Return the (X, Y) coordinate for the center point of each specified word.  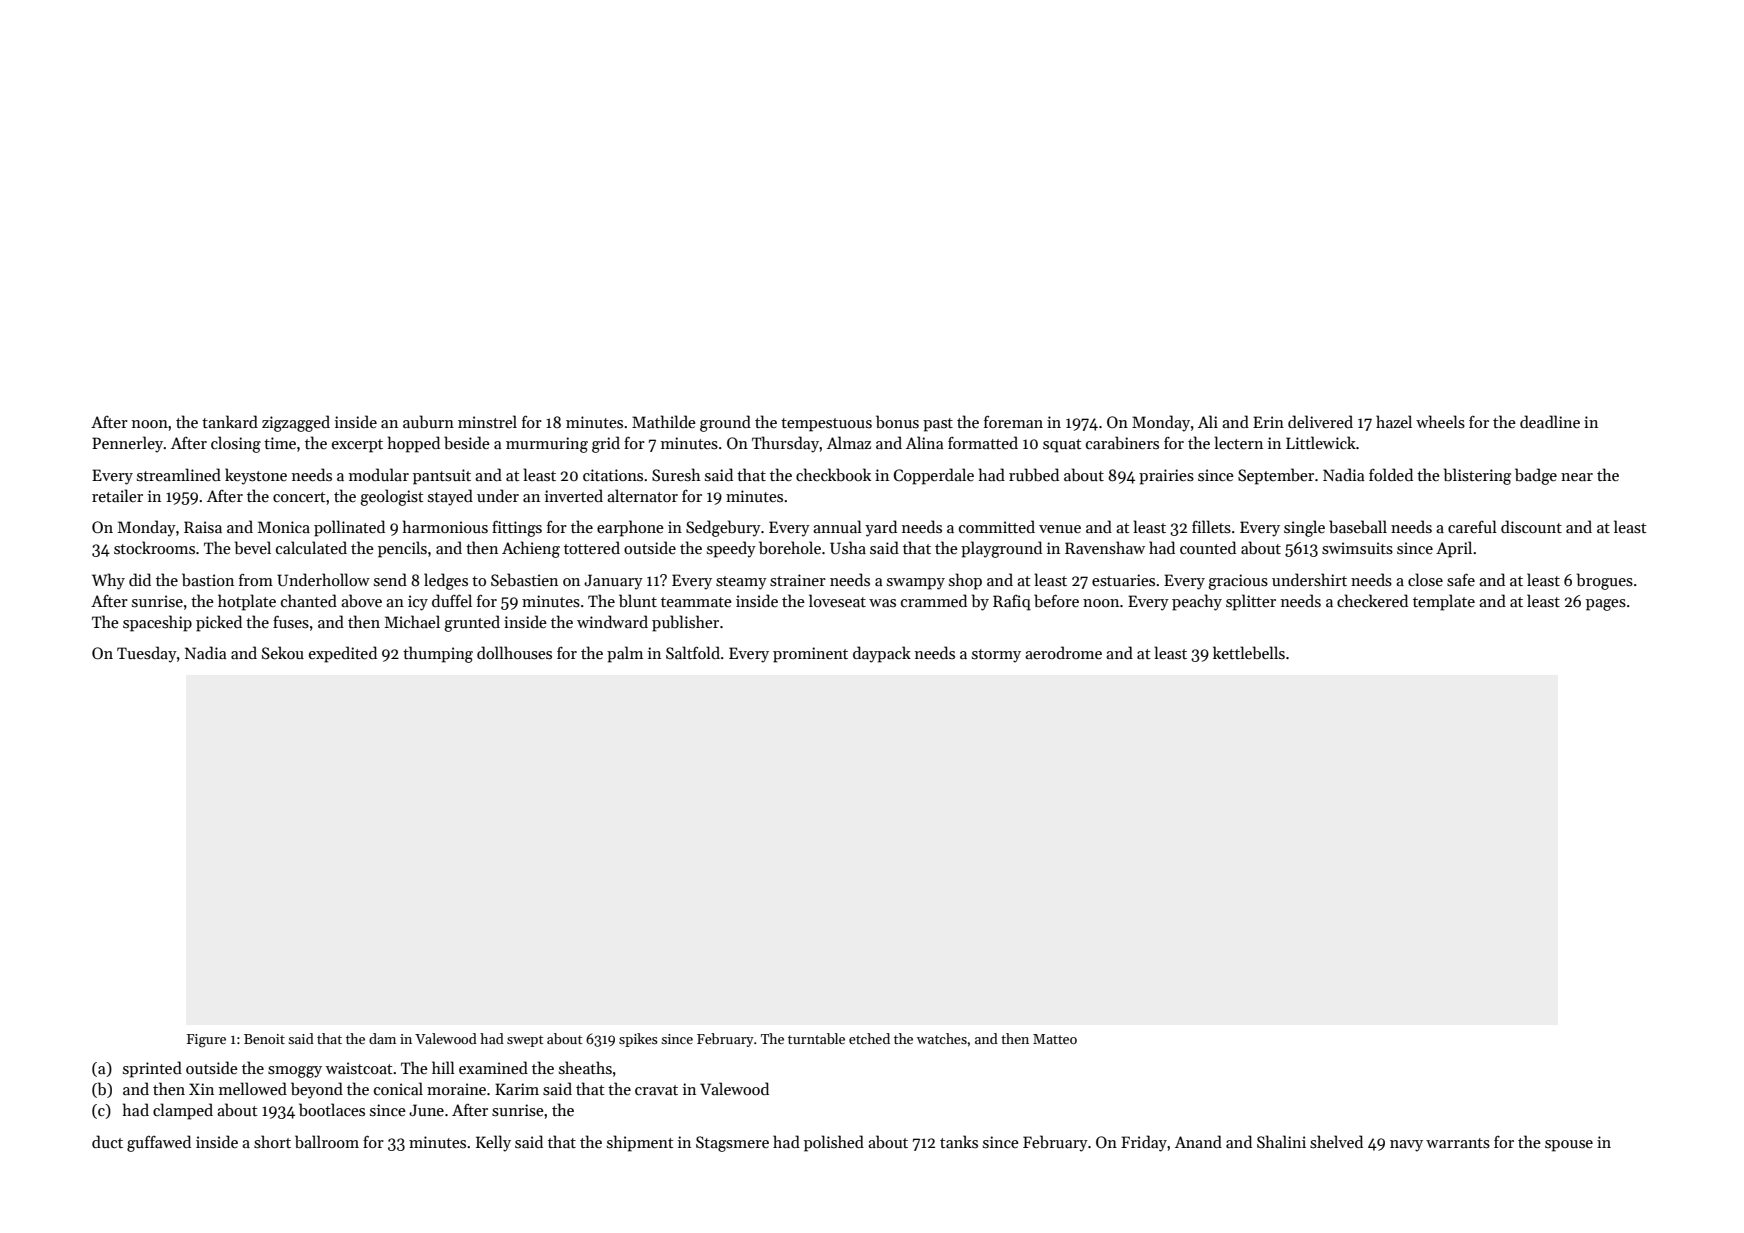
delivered (1320, 421)
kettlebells (1249, 653)
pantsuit (442, 477)
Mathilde (664, 421)
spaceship (157, 623)
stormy (996, 656)
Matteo (1055, 1039)
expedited (343, 654)
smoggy (295, 1072)
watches (942, 1038)
